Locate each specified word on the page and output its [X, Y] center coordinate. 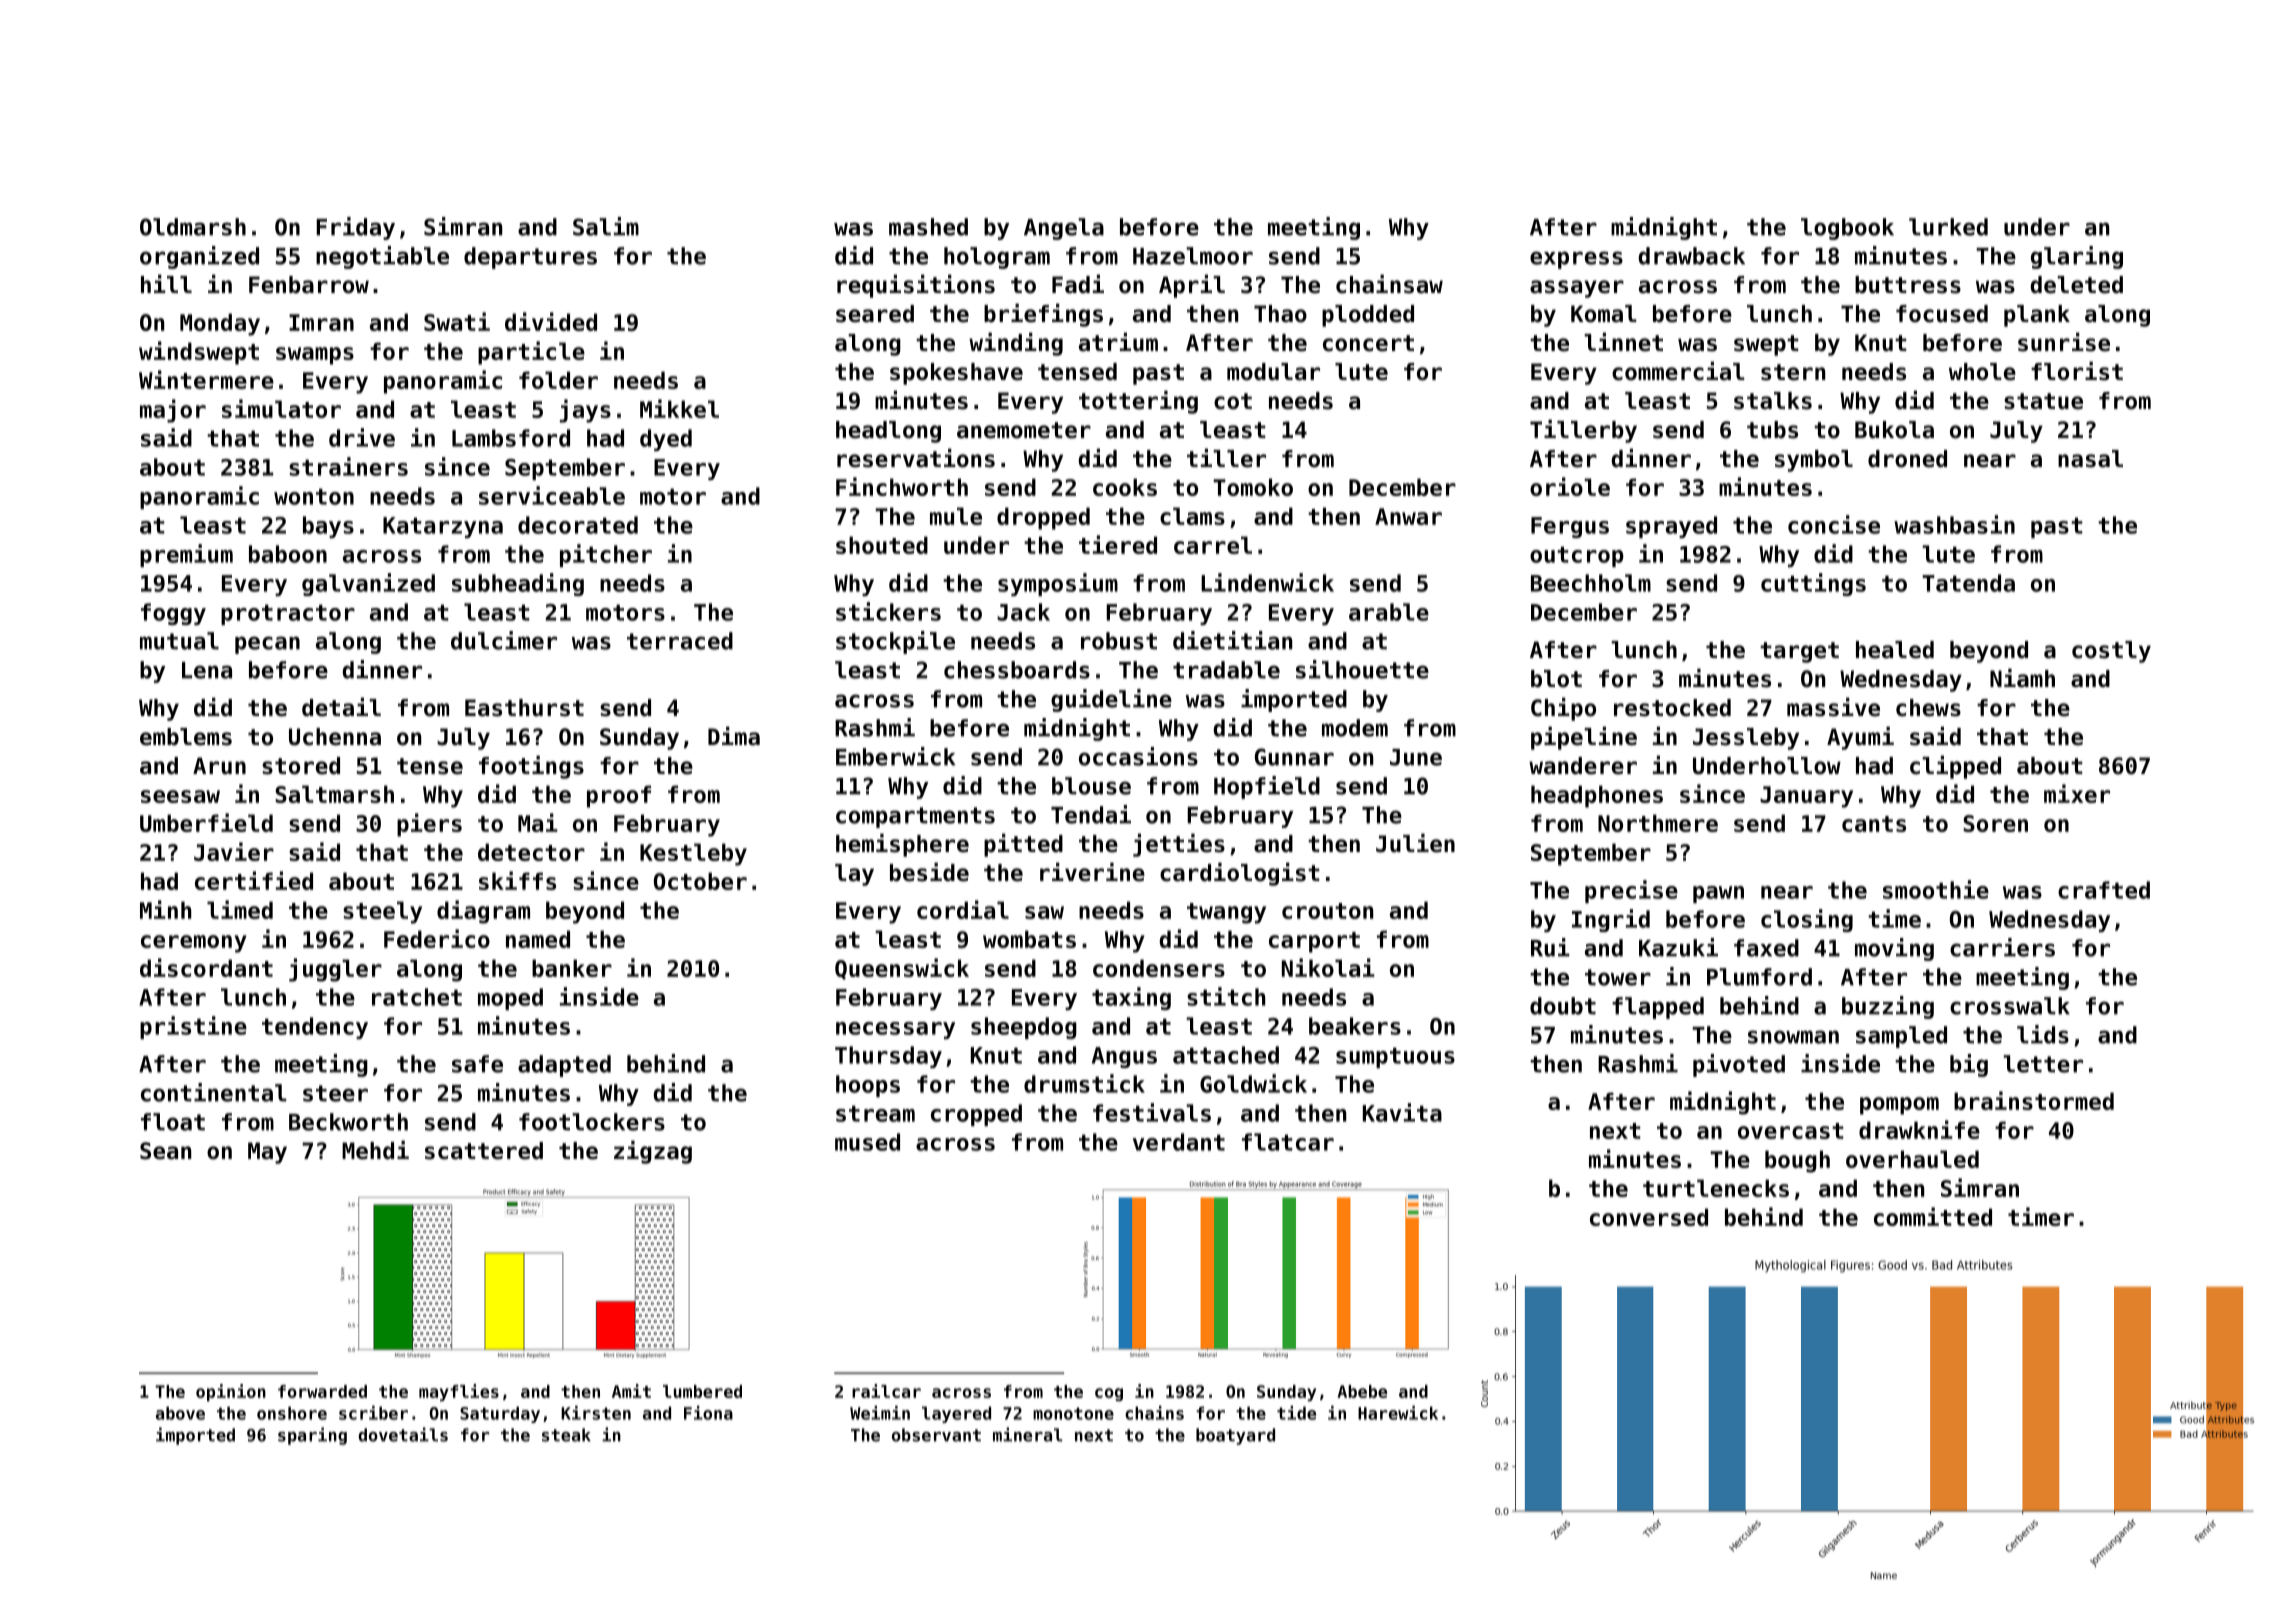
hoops [868, 1086]
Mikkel [679, 408]
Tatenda [1968, 583]
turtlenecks [1716, 1188]
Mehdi [375, 1150]
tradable [1226, 670]
